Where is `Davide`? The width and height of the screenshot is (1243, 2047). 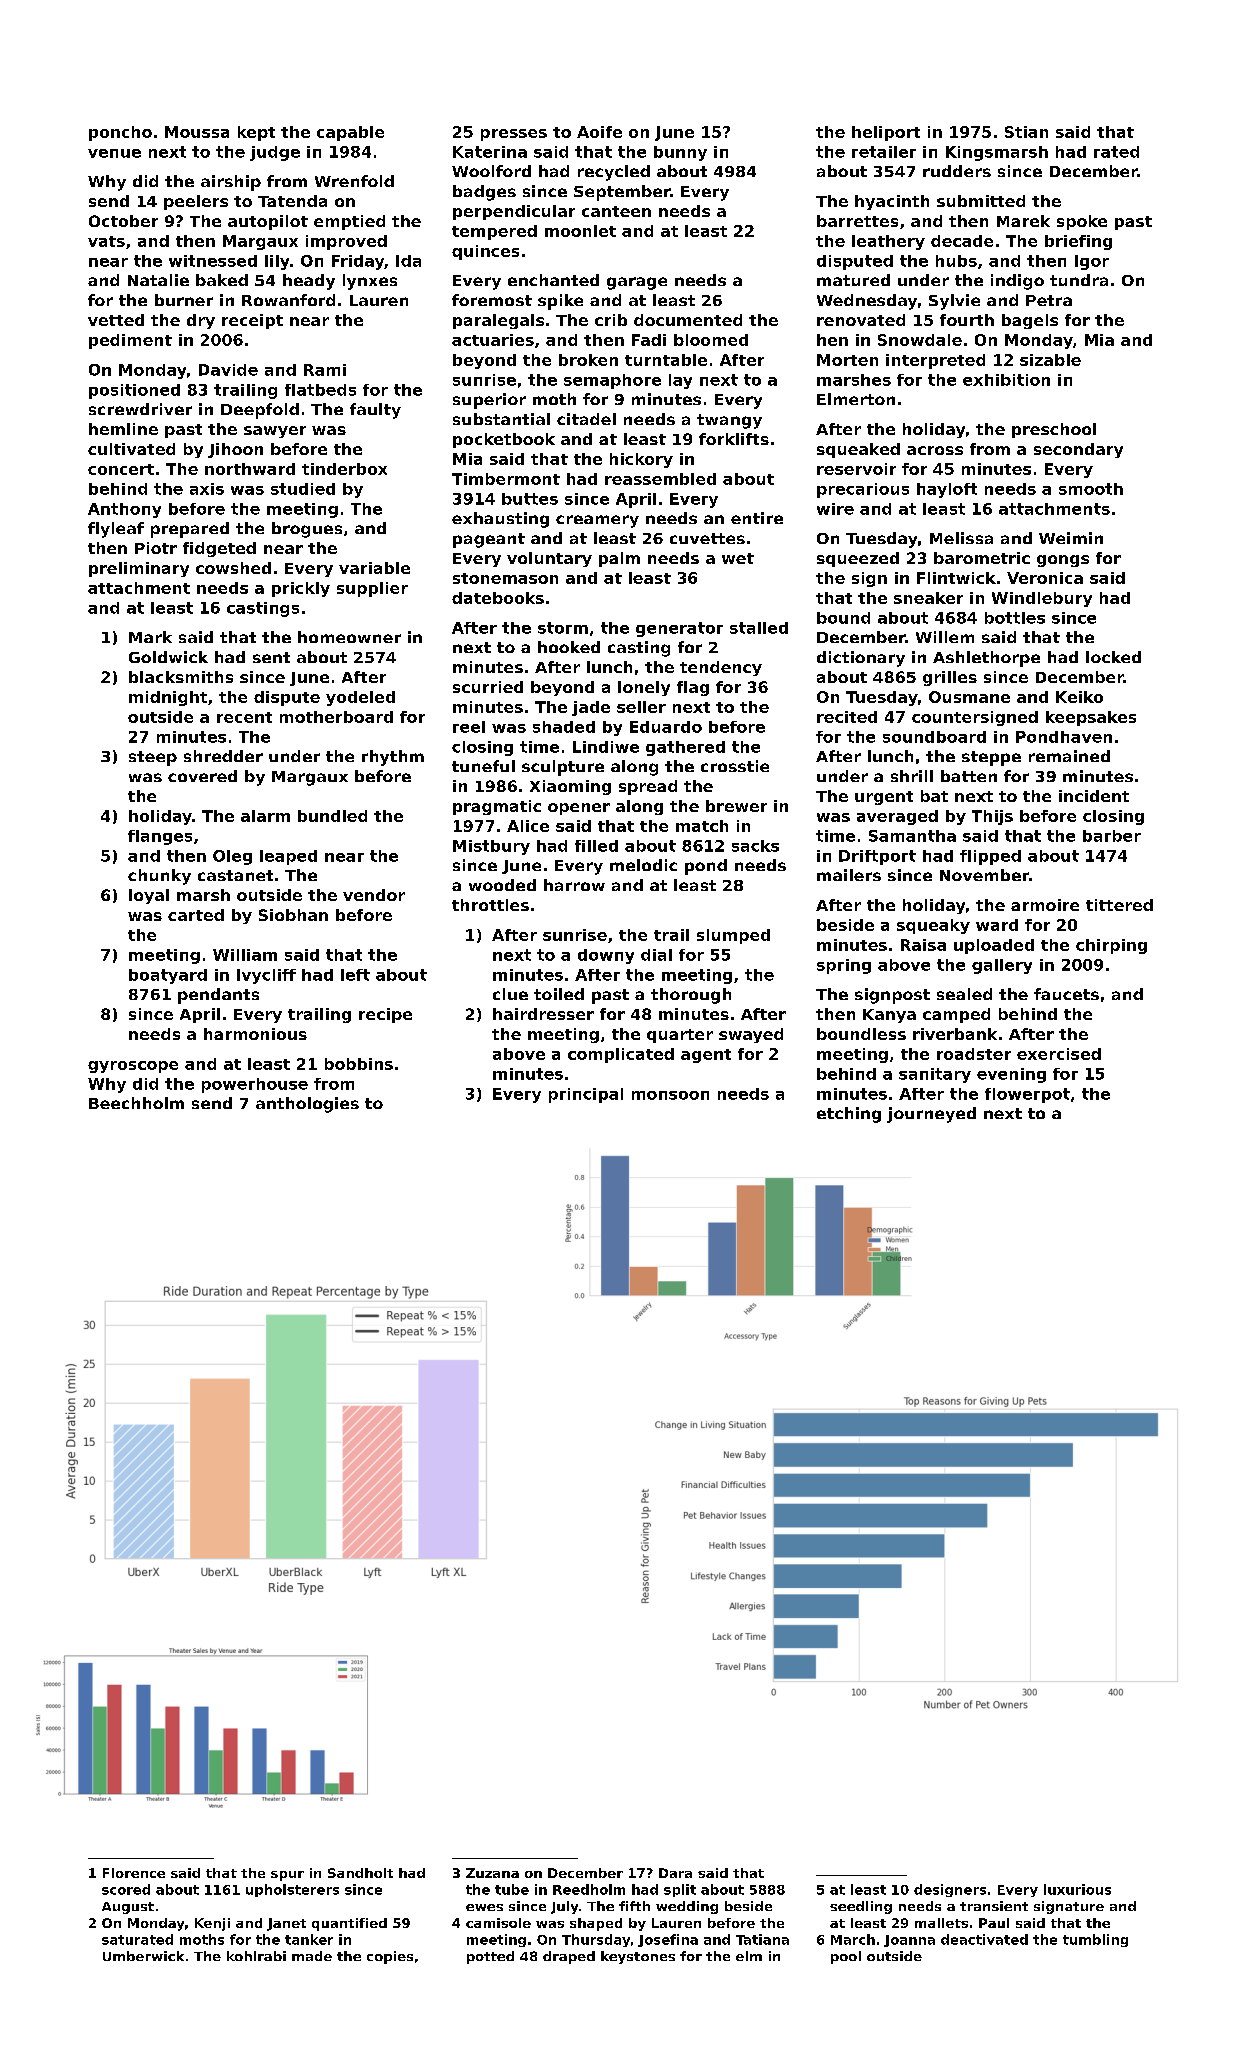 Davide is located at coordinates (228, 370).
